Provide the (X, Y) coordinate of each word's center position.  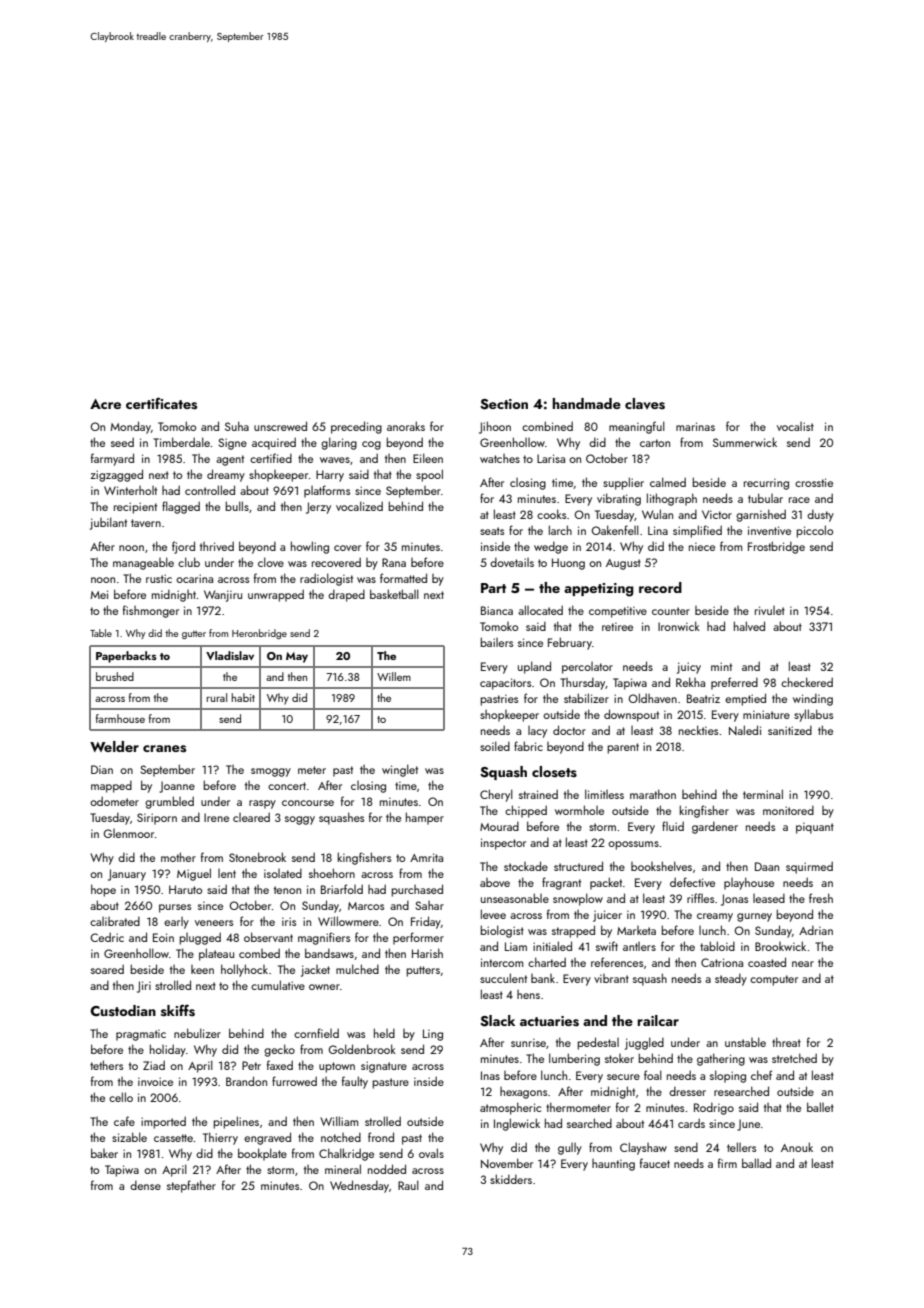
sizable (129, 1137)
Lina (658, 530)
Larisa (551, 458)
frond (381, 1137)
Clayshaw (643, 1148)
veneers (214, 923)
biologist (502, 931)
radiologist (326, 579)
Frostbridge (776, 547)
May (297, 657)
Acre (105, 404)
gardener (715, 827)
